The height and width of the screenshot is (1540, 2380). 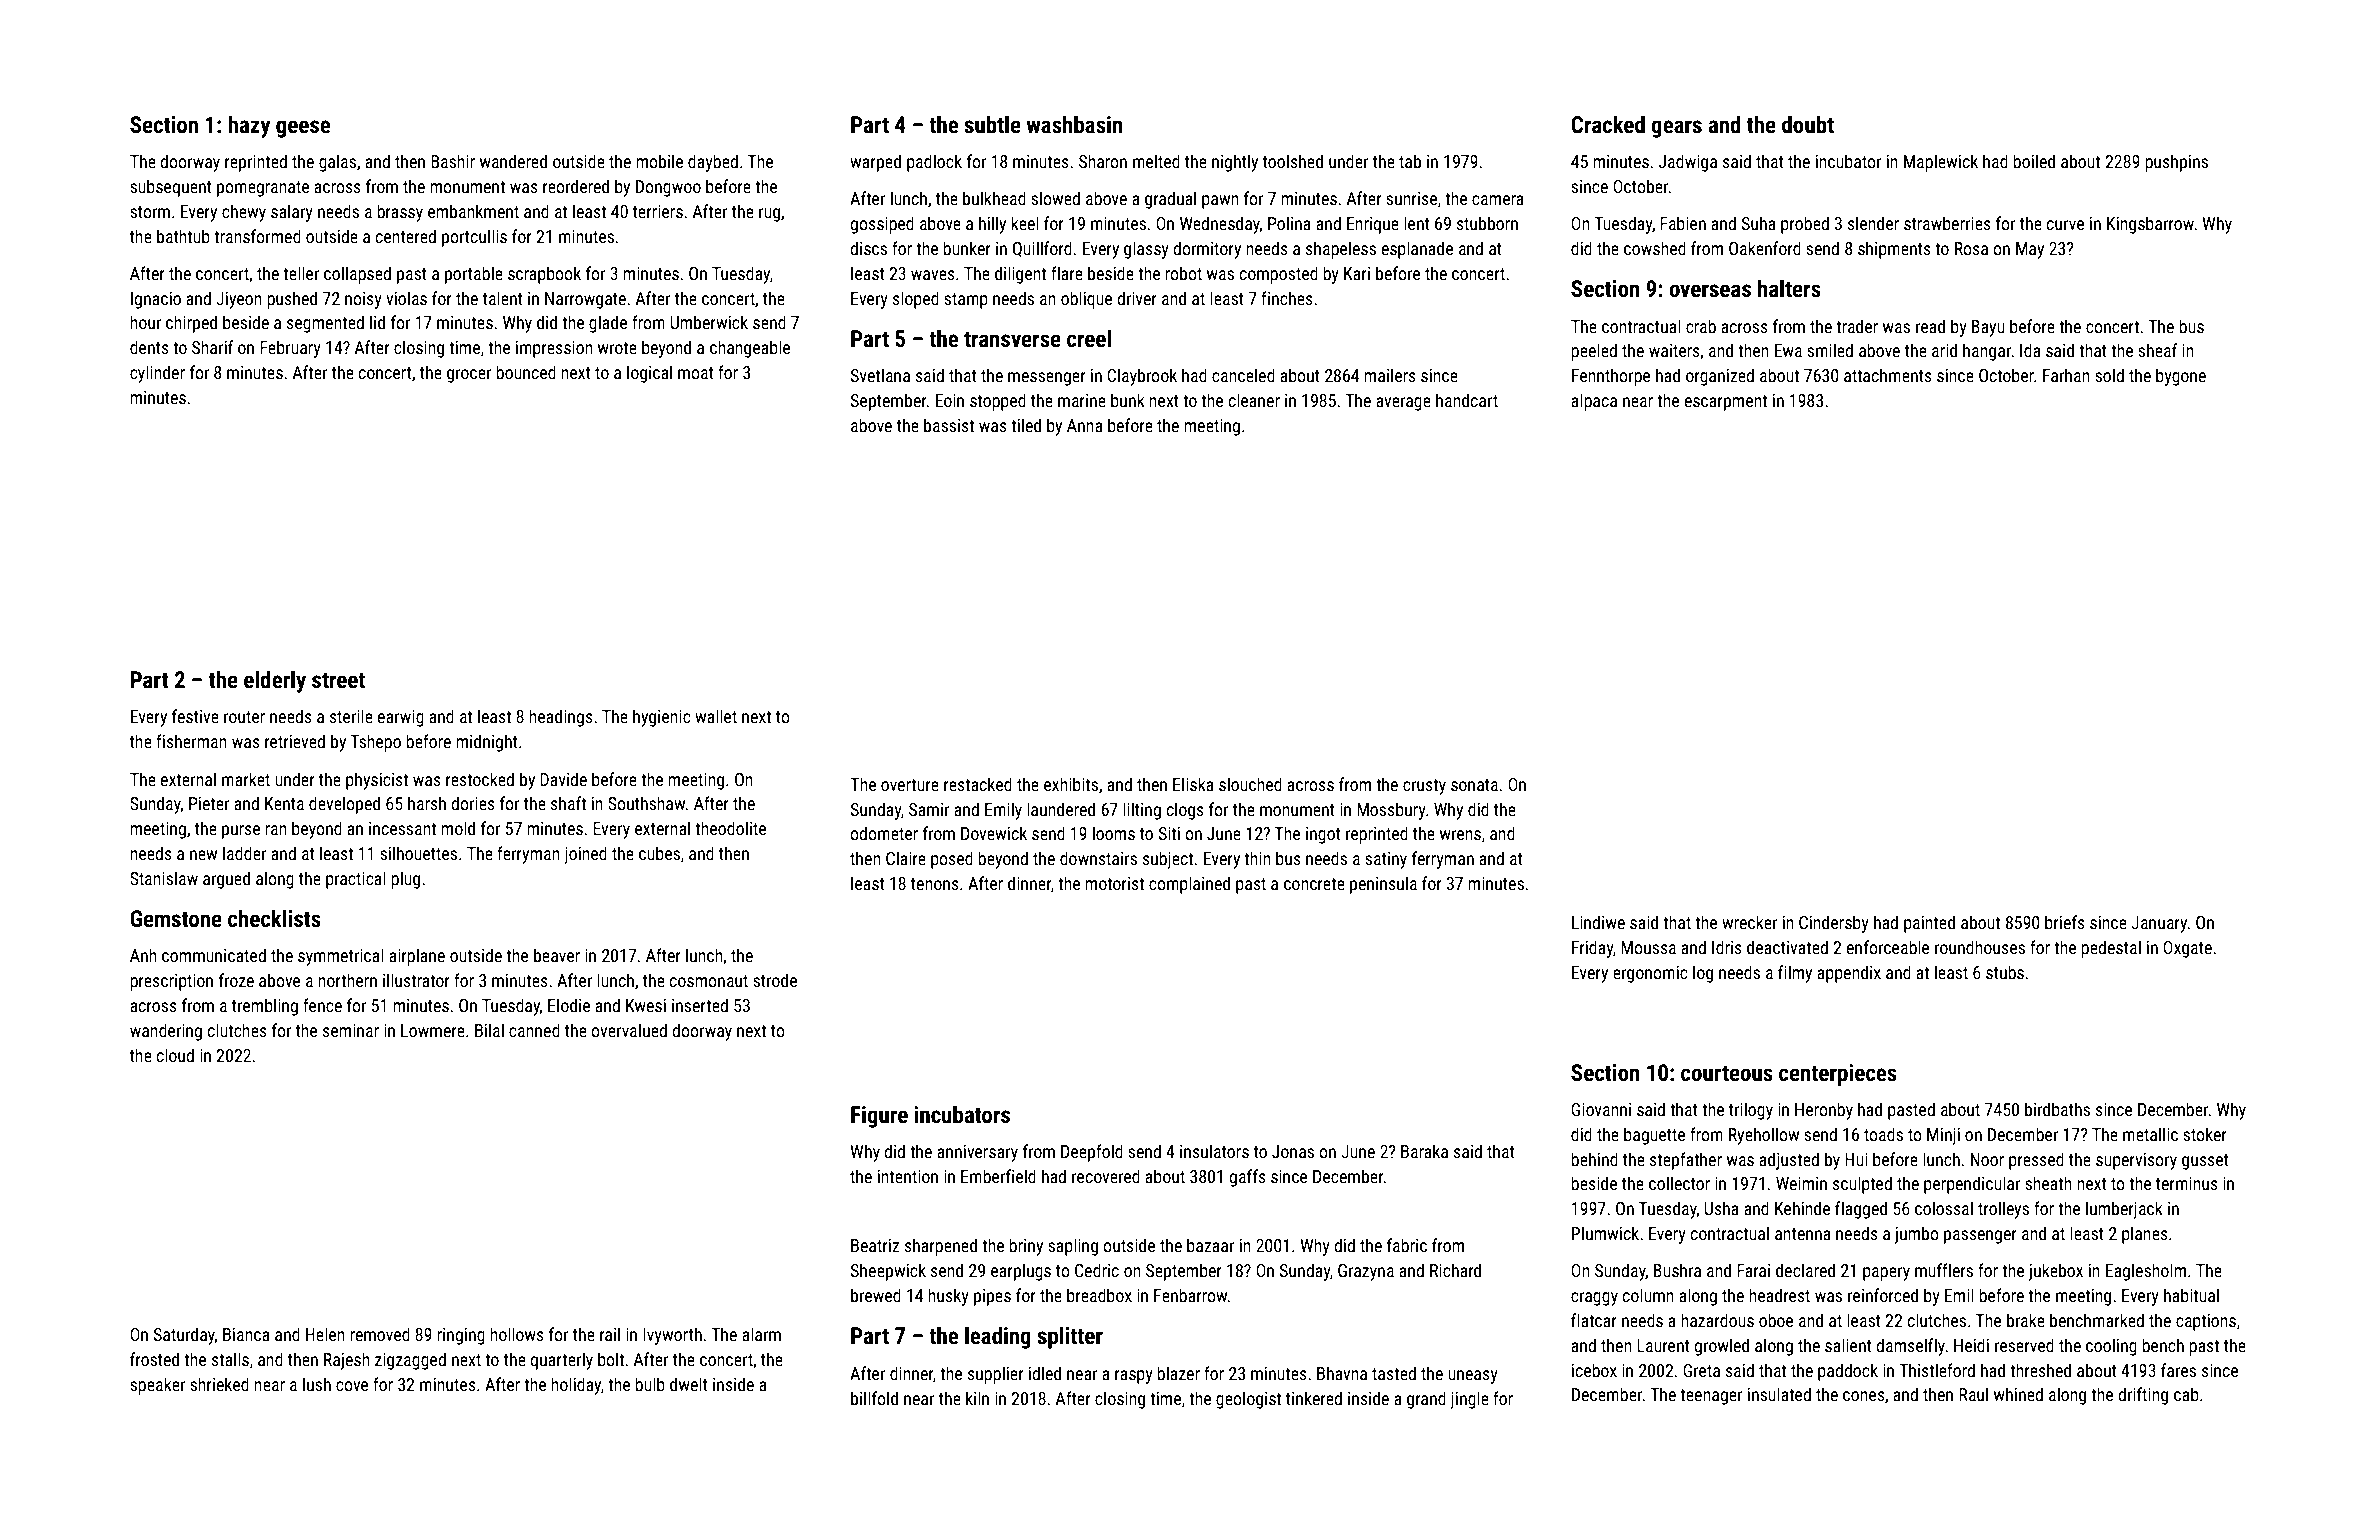 What do you see at coordinates (992, 1297) in the screenshot?
I see `pipes` at bounding box center [992, 1297].
